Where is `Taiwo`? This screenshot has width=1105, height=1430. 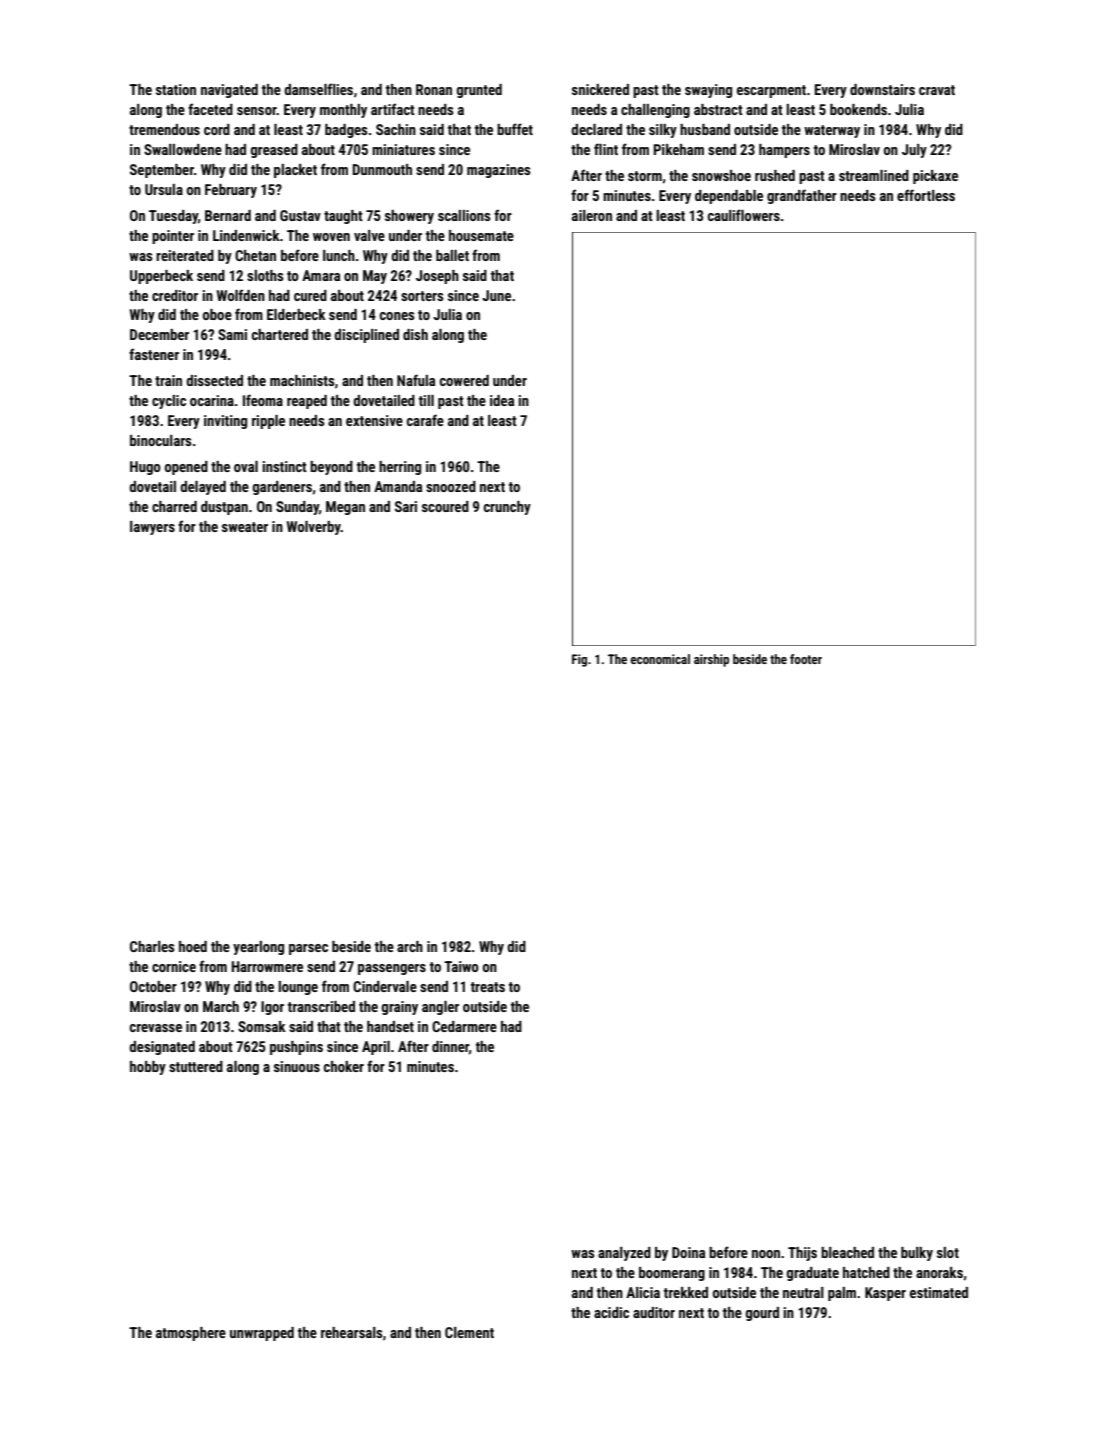
Taiwo is located at coordinates (461, 966).
